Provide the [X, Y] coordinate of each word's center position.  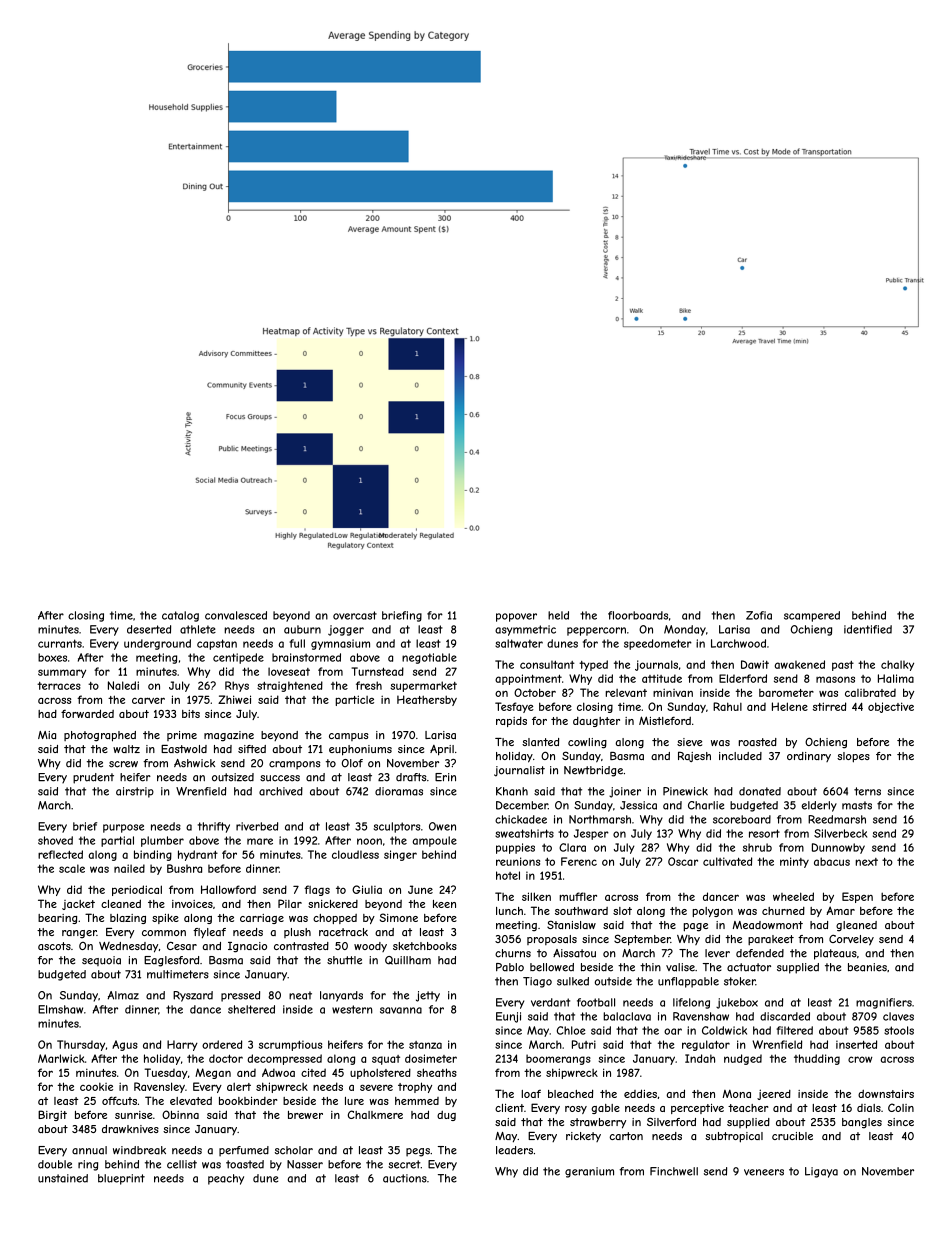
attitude [662, 678]
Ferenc [579, 861]
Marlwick [61, 1058]
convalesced [236, 615]
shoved [55, 840]
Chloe [571, 1030]
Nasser [305, 1164]
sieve [689, 742]
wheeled [793, 896]
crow [860, 1059]
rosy [576, 1110]
